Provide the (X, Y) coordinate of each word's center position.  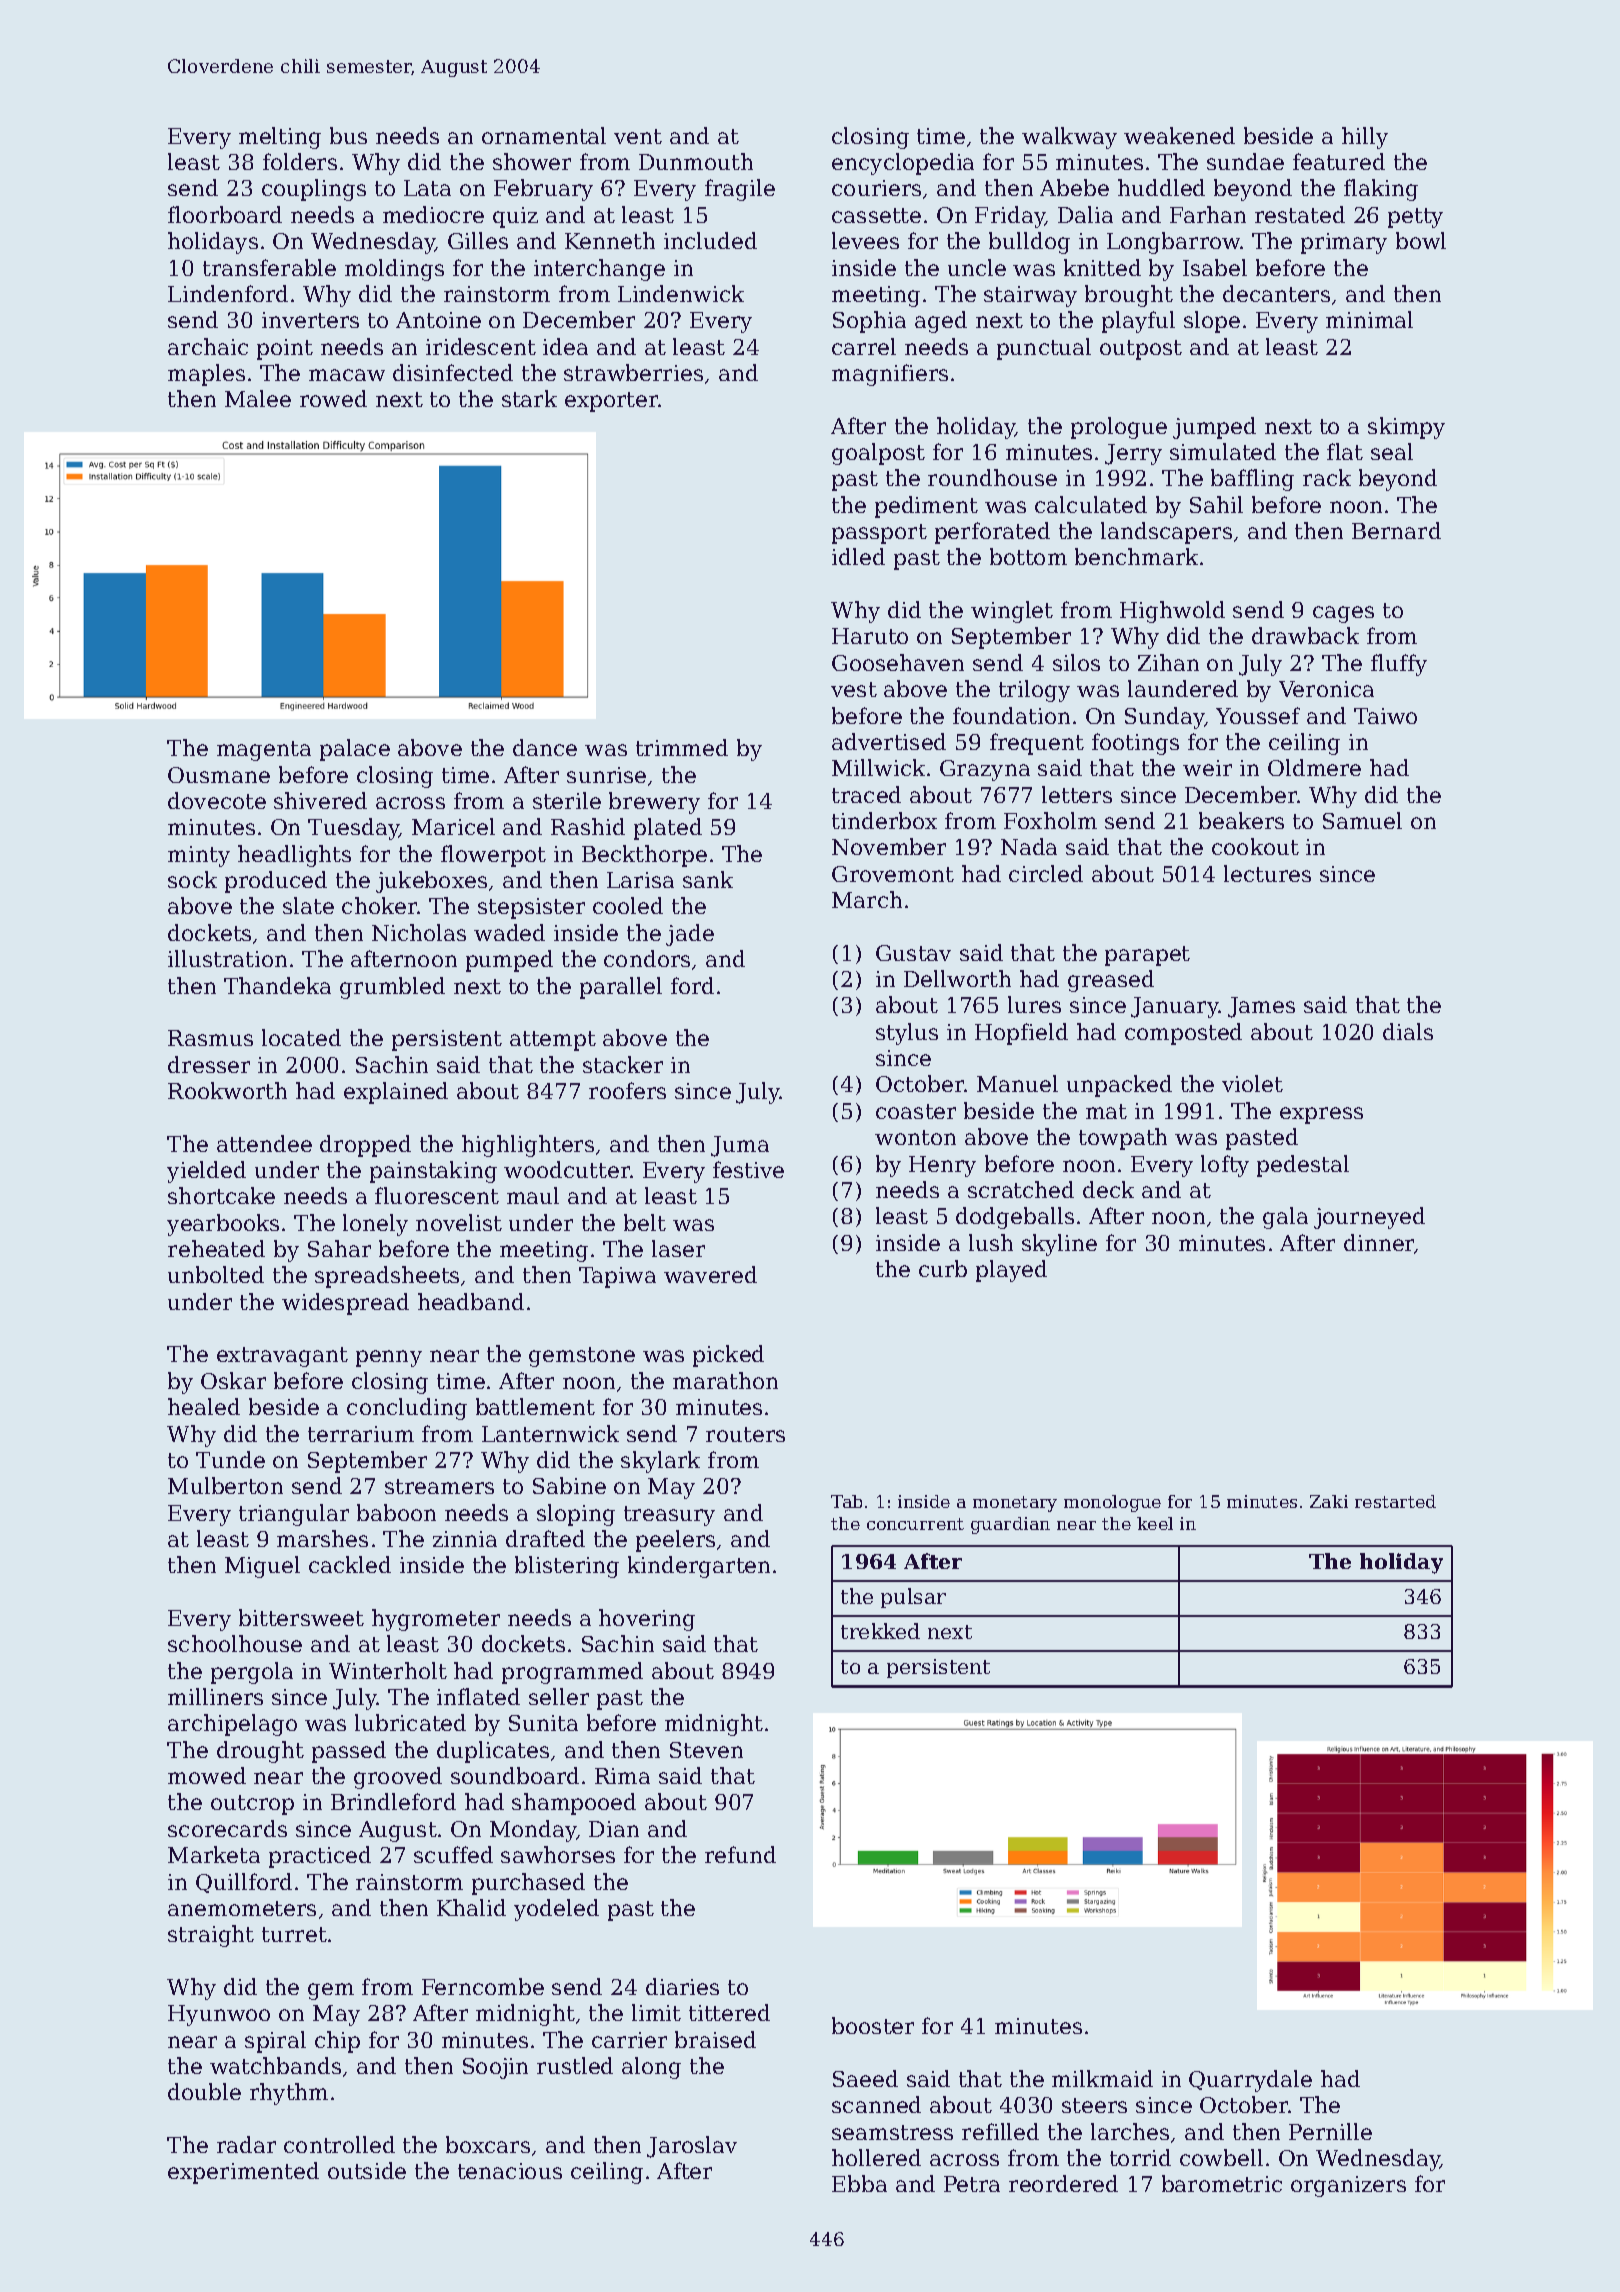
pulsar (913, 1598)
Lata (427, 188)
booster (873, 2025)
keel (1155, 1523)
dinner (1379, 1244)
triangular (294, 1515)
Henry (942, 1166)
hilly (1365, 138)
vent (638, 136)
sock (192, 879)
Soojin (495, 2068)
